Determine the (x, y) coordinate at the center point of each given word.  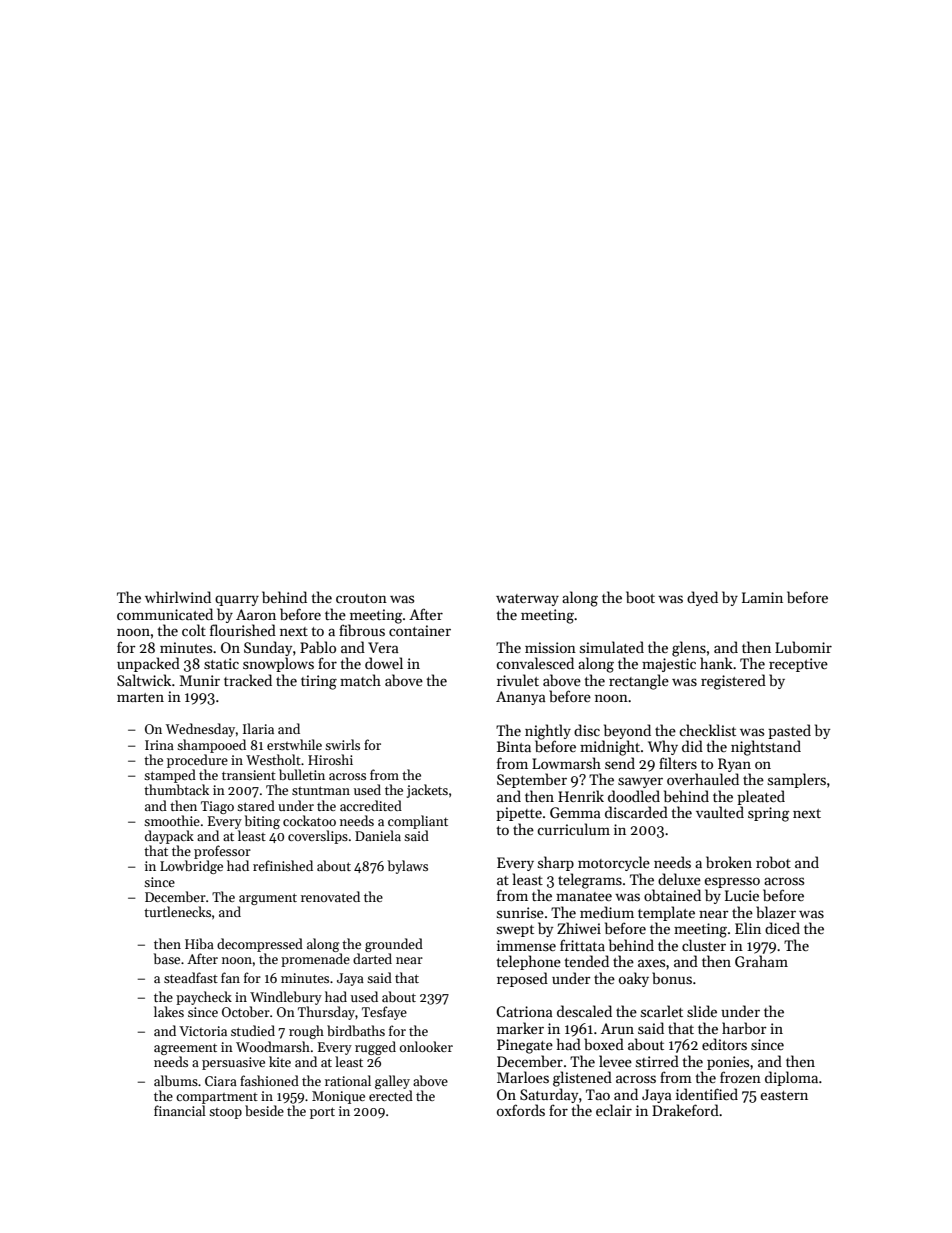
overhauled (703, 779)
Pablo (318, 647)
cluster (704, 945)
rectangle (639, 682)
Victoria (203, 1031)
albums (176, 1080)
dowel (384, 663)
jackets (427, 791)
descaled (584, 1011)
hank (716, 663)
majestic (669, 665)
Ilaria (258, 728)
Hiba (199, 943)
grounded (394, 945)
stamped (170, 776)
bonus (672, 978)
